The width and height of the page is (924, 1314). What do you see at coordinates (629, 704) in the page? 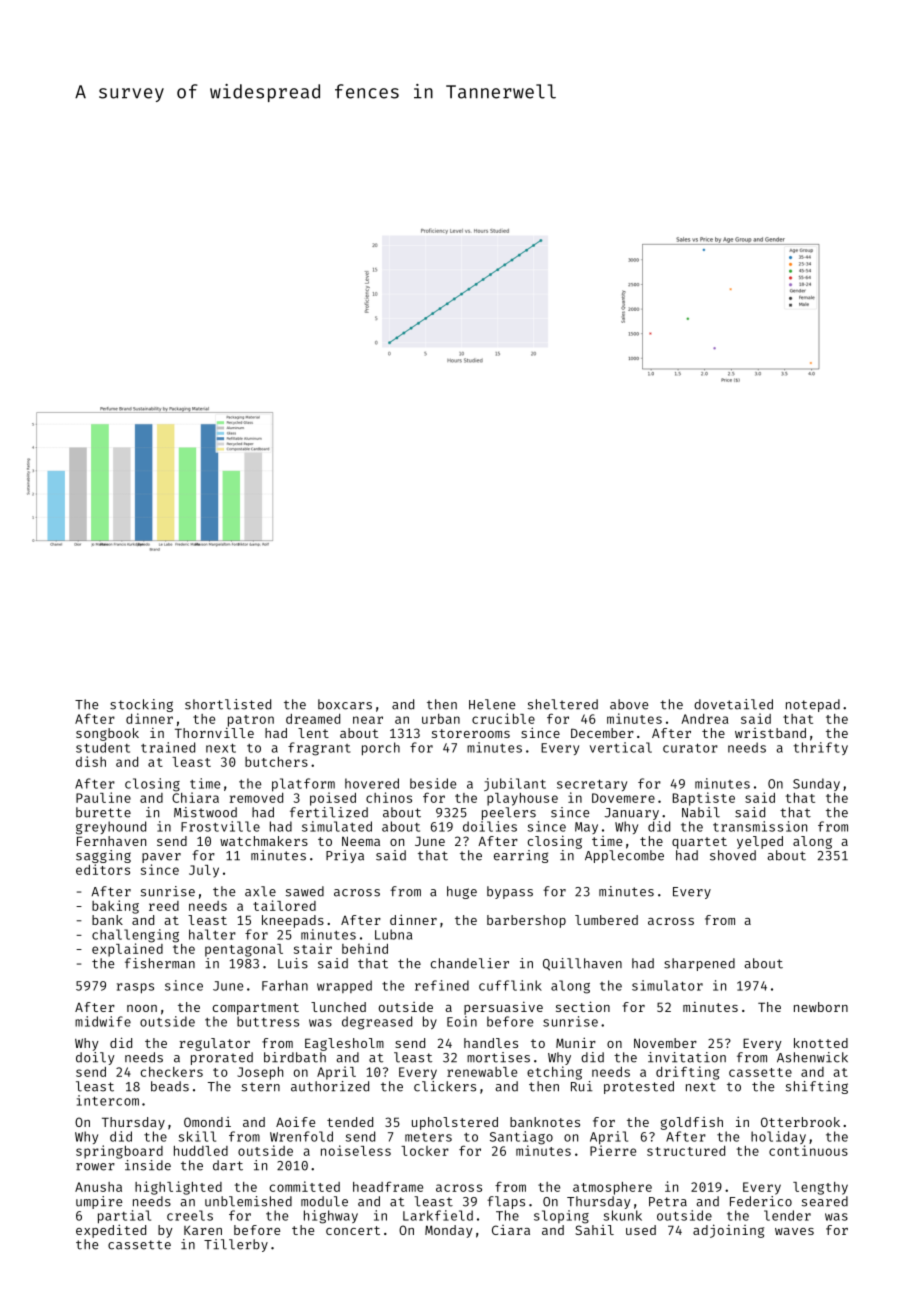
I see `above` at bounding box center [629, 704].
